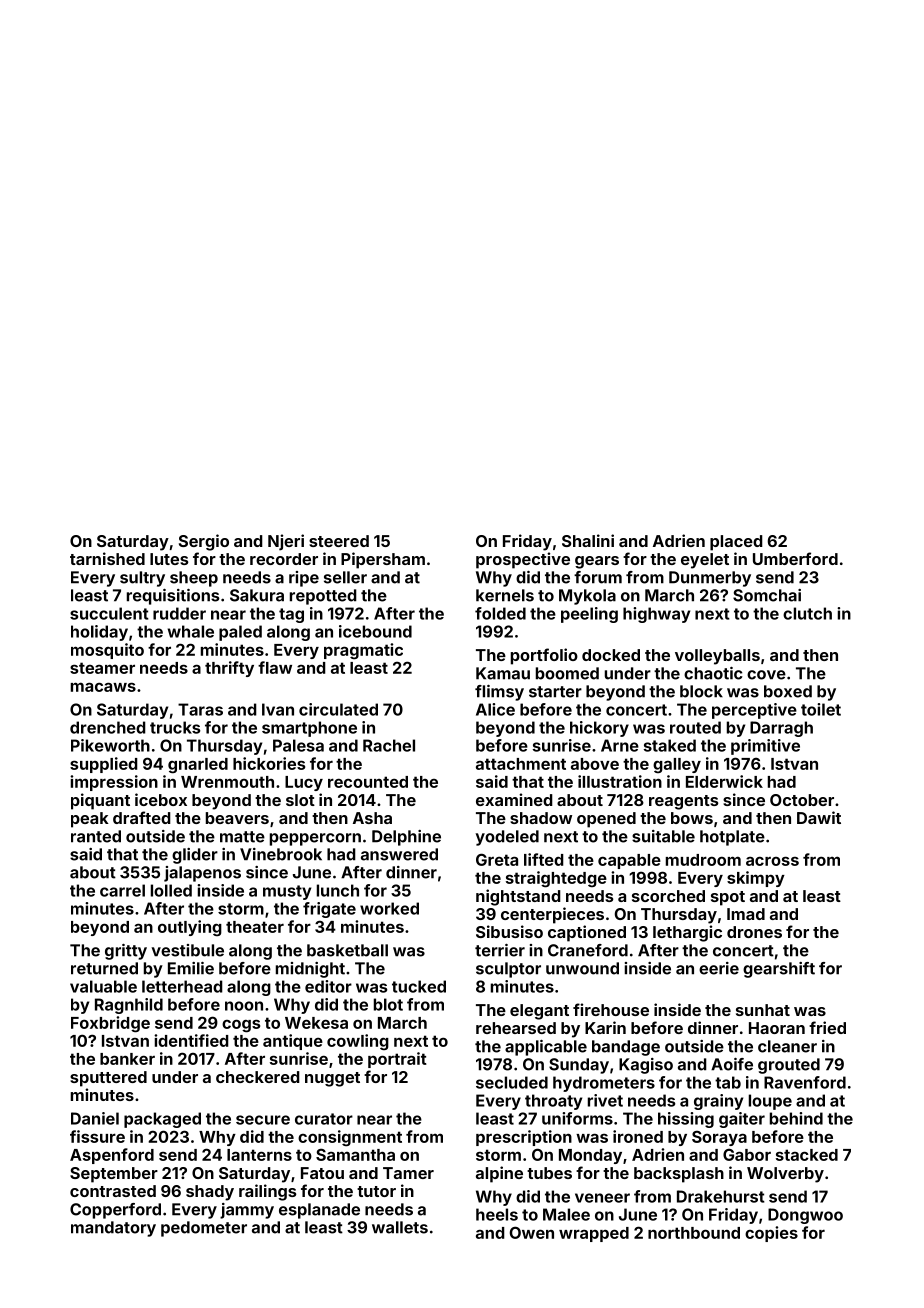  What do you see at coordinates (736, 543) in the screenshot?
I see `placed` at bounding box center [736, 543].
